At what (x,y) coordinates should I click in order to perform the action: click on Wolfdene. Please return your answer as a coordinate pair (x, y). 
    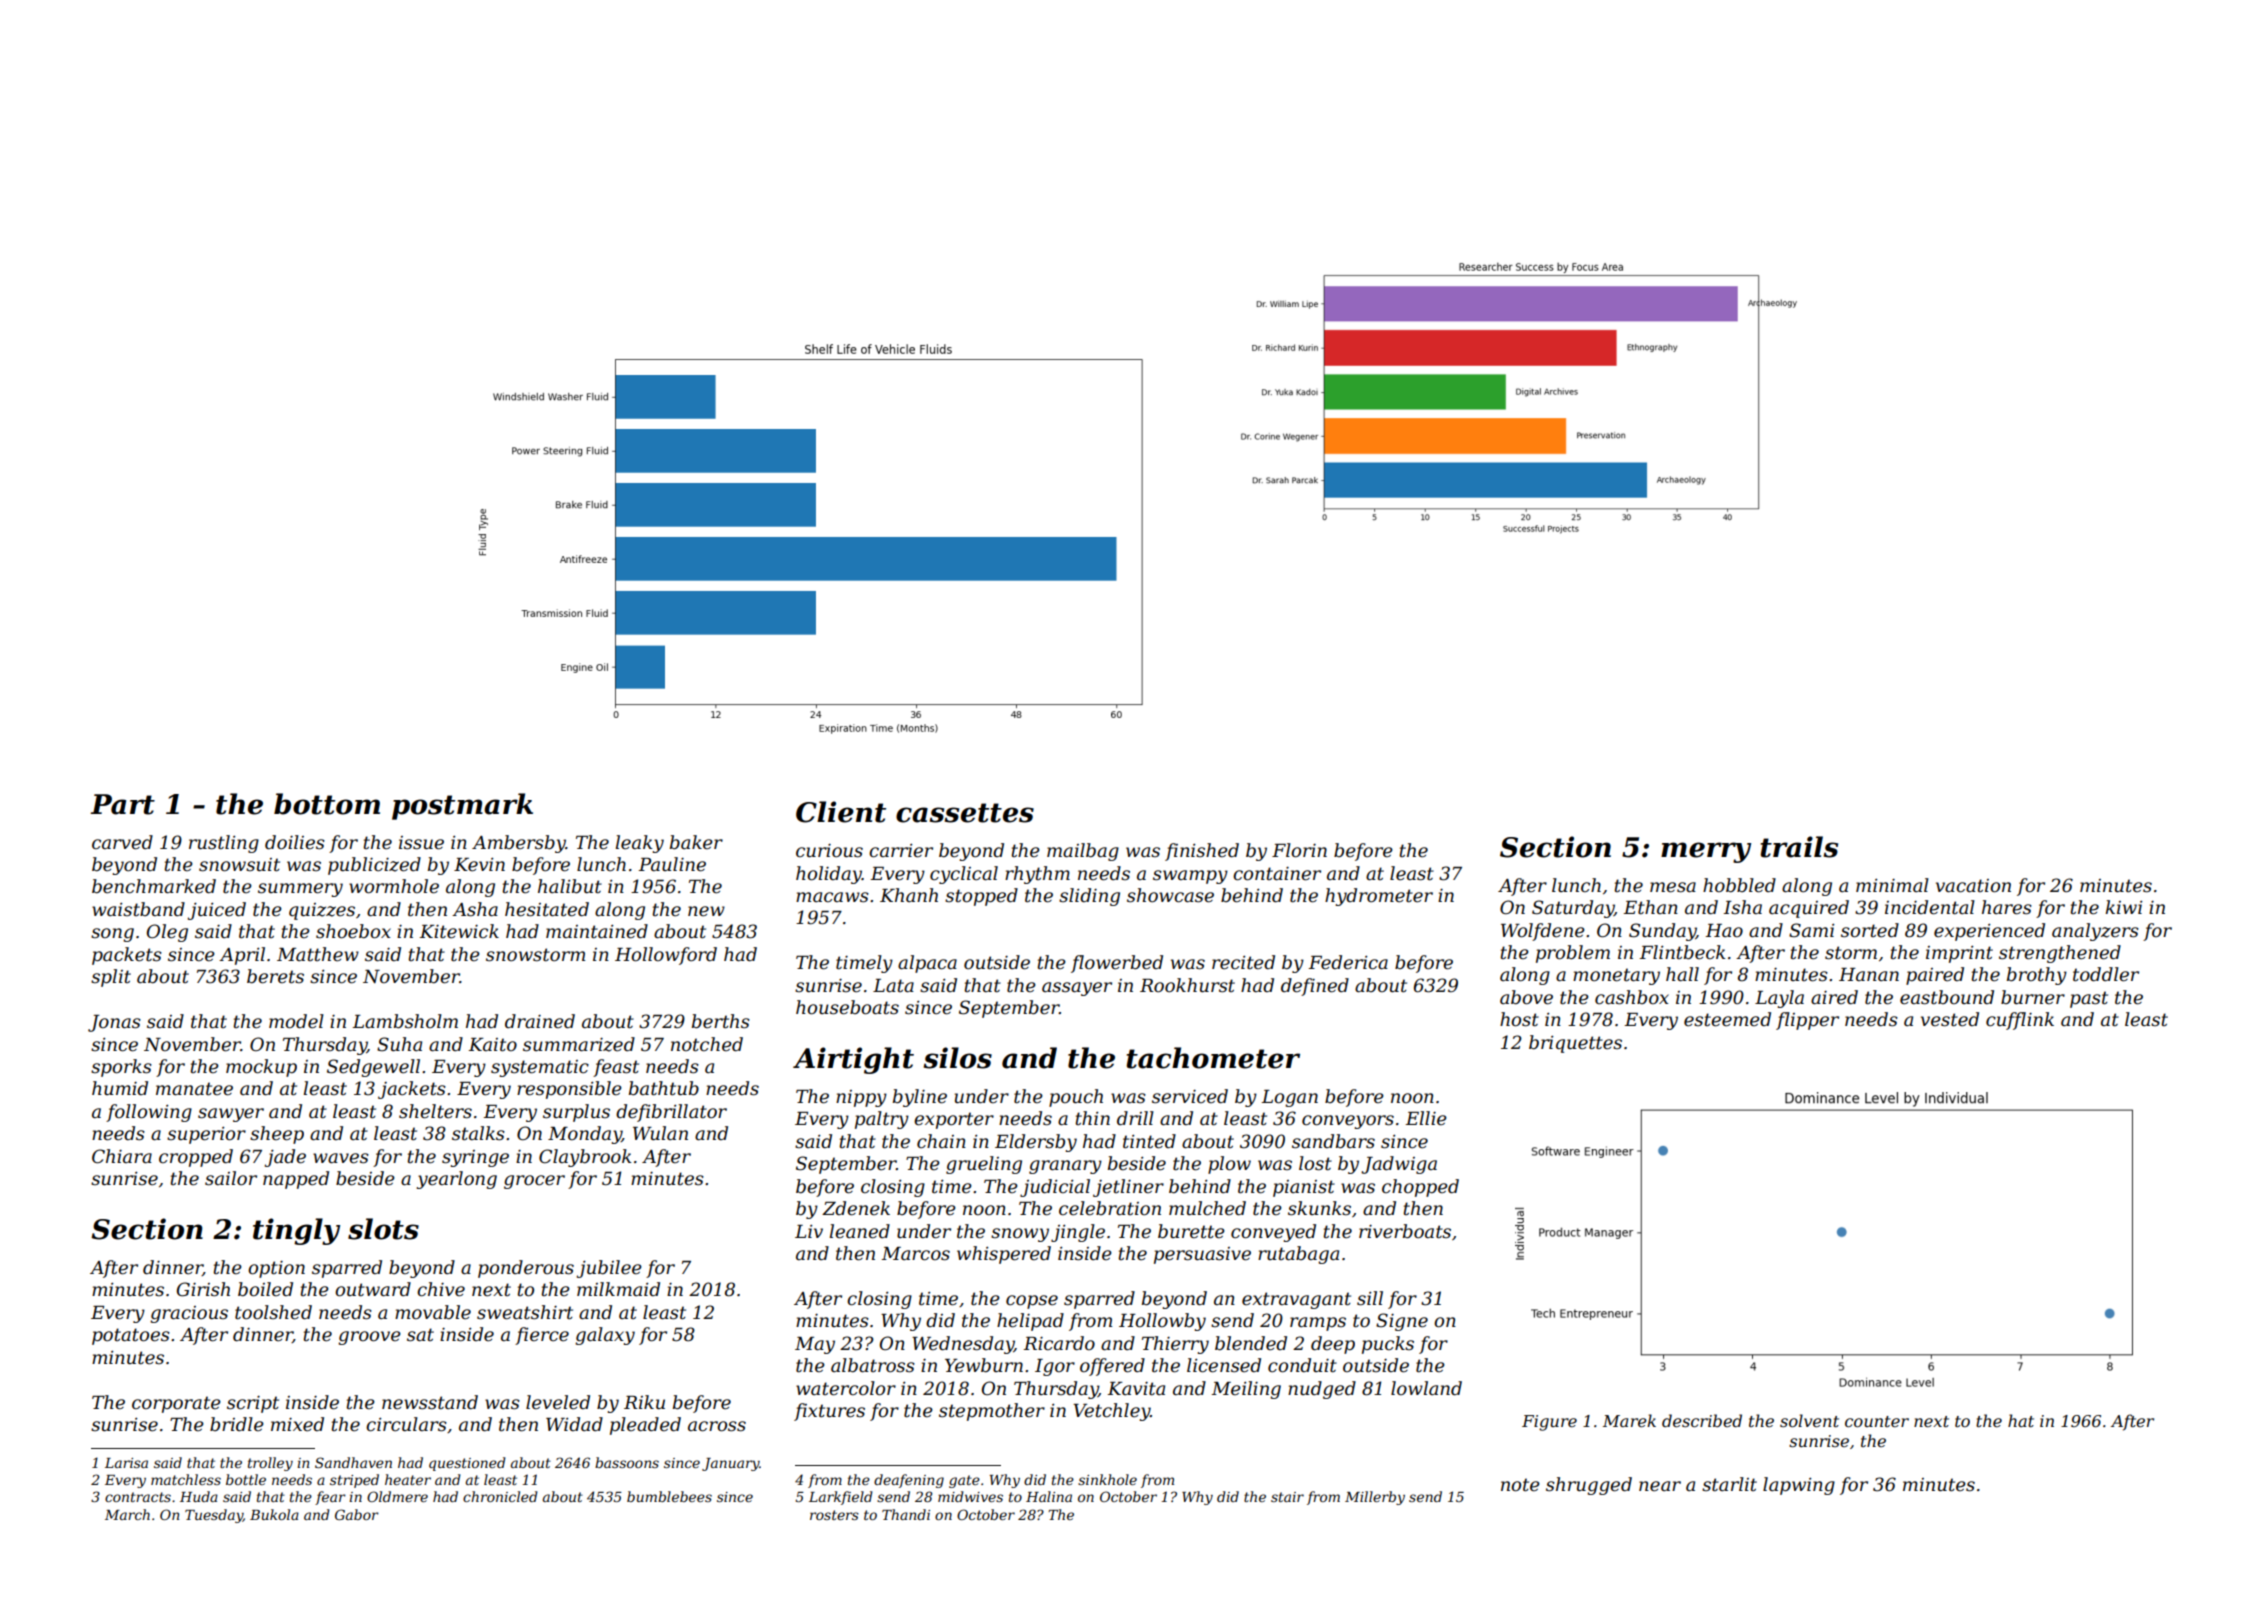
    Looking at the image, I should click on (1543, 932).
